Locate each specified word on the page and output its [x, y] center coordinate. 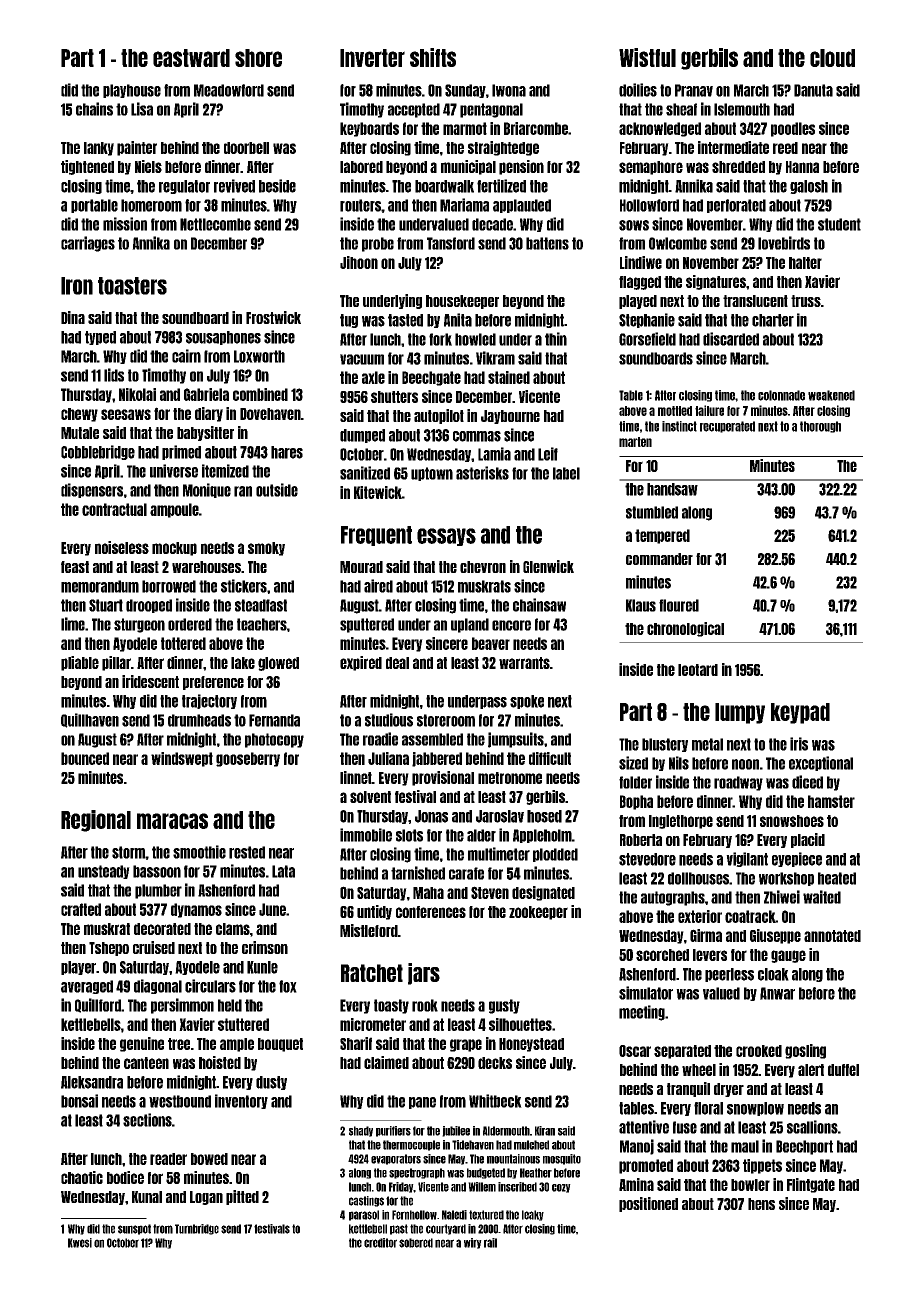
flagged [640, 283]
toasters [132, 286]
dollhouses [698, 878]
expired [361, 663]
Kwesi [80, 1243]
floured [679, 605]
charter [773, 320]
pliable [80, 663]
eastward [191, 58]
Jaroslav [500, 816]
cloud [832, 58]
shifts [433, 57]
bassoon [157, 871]
